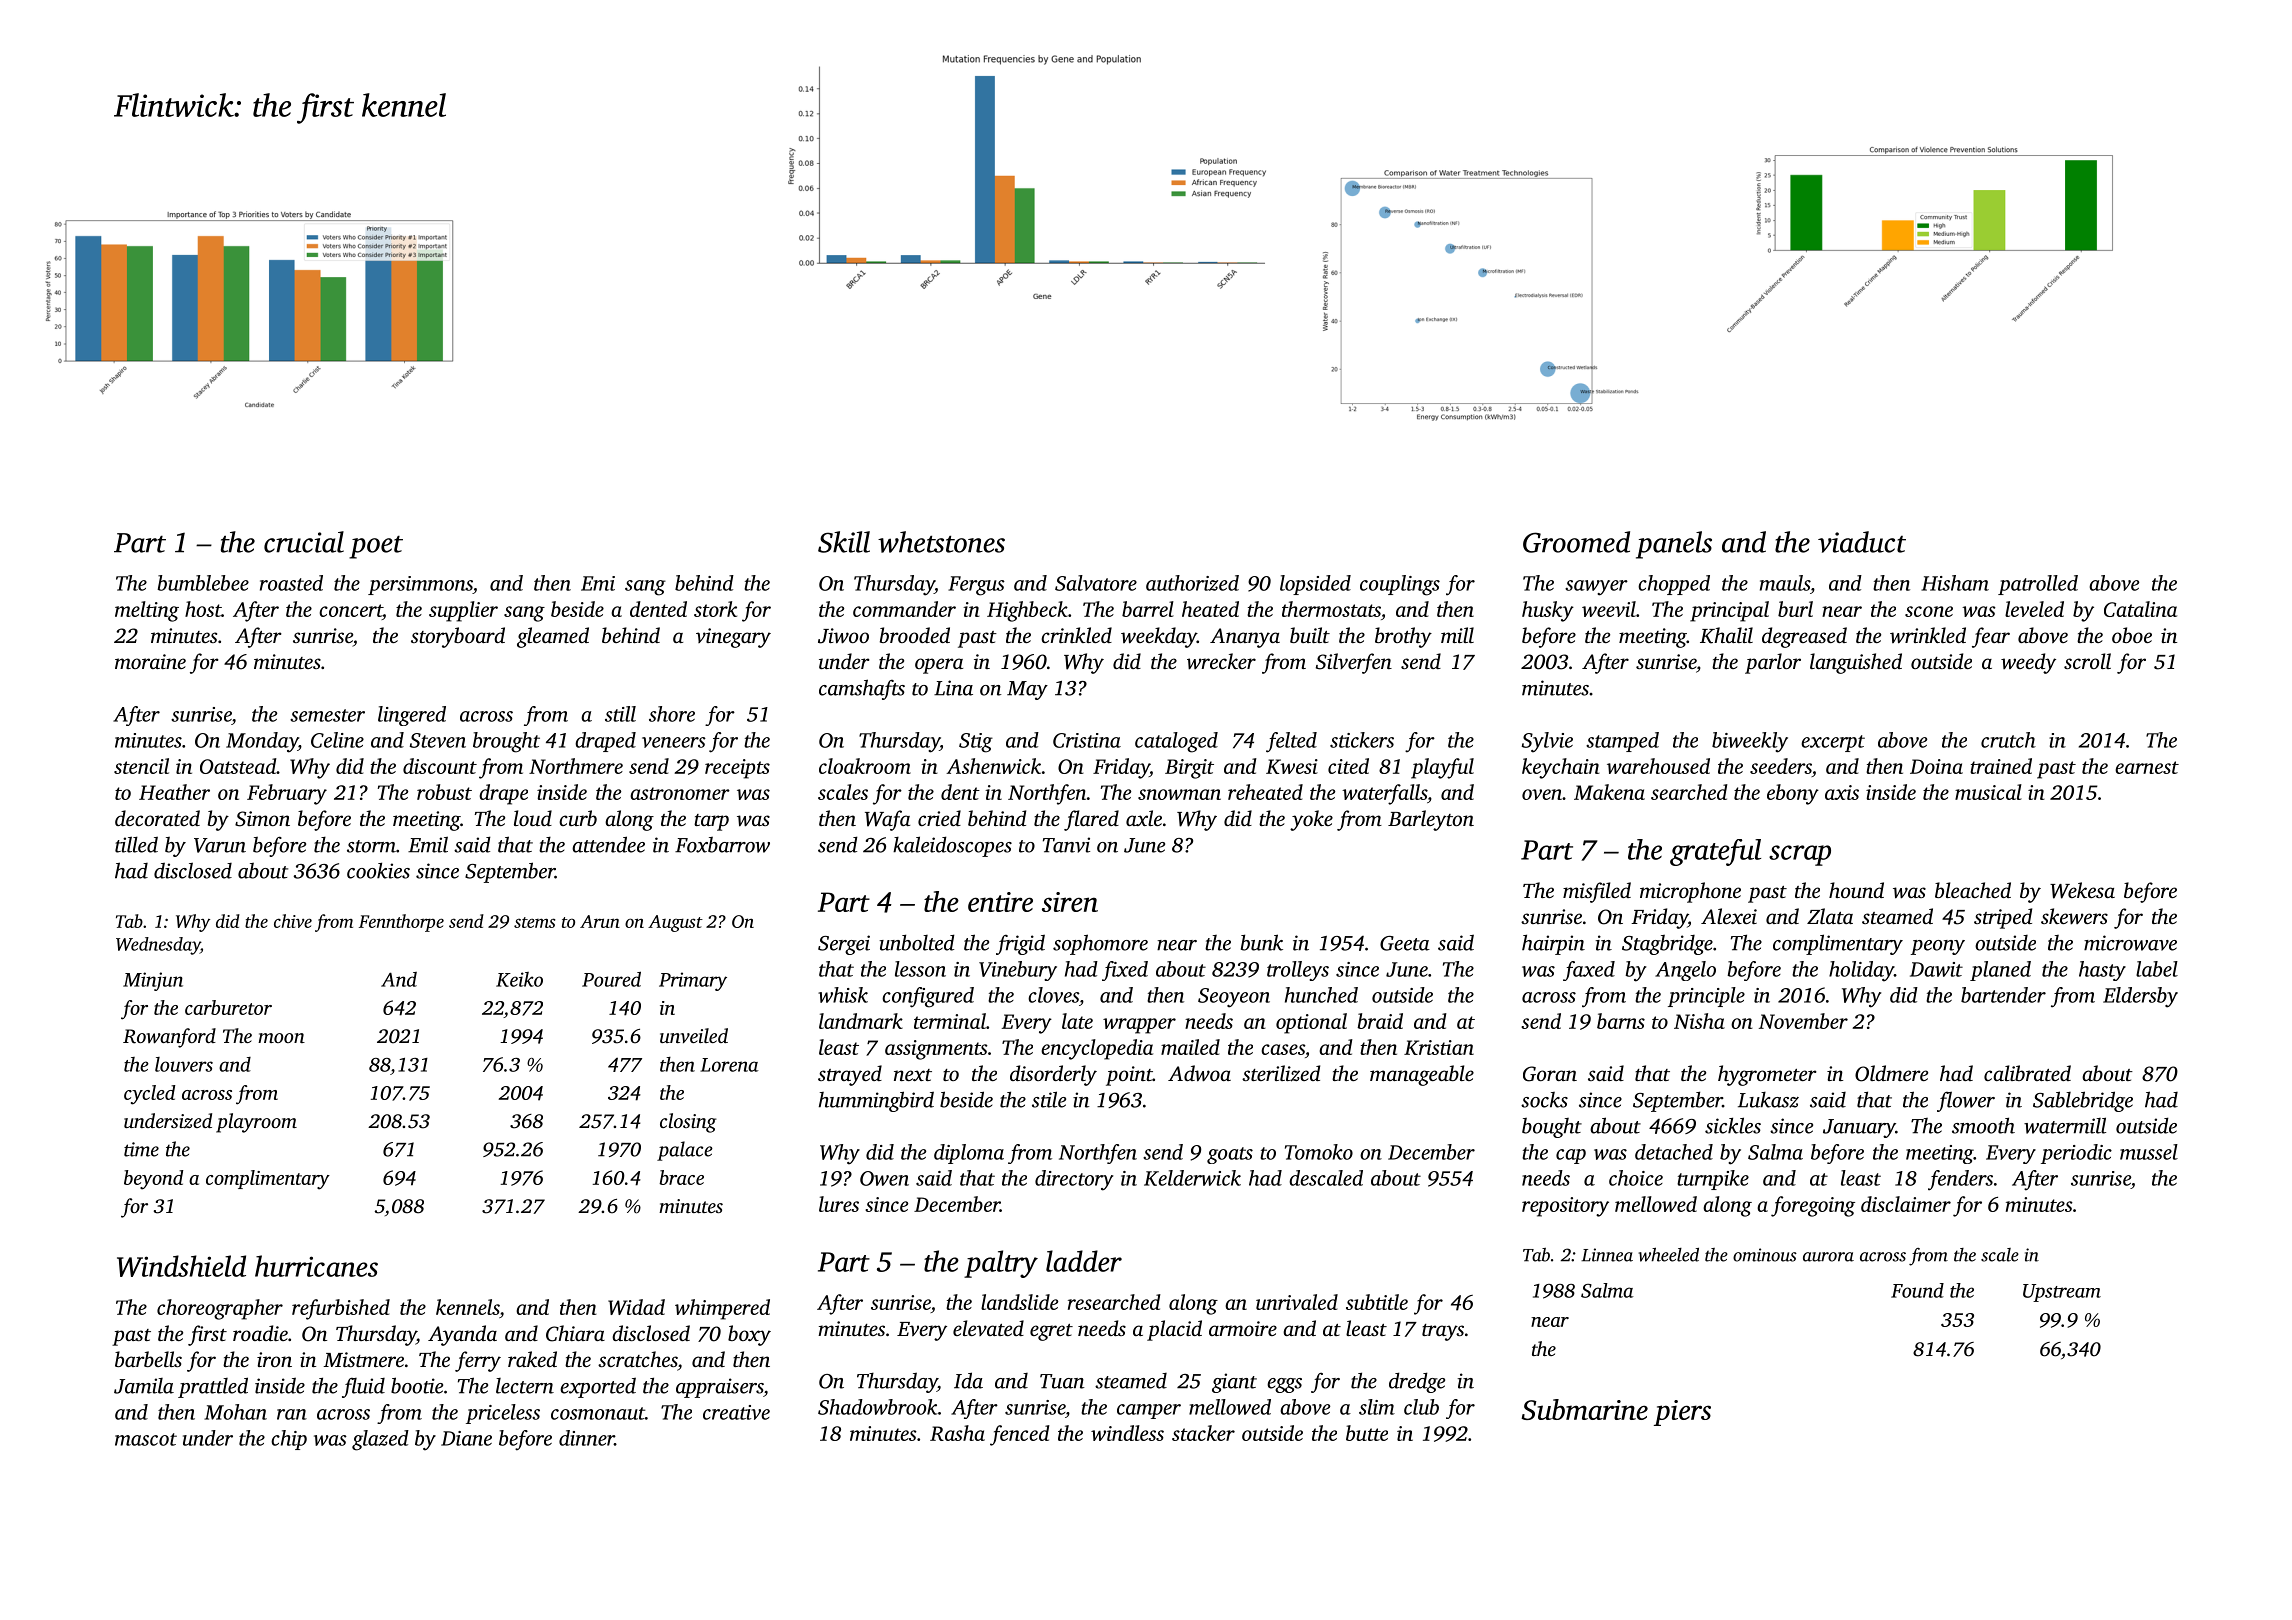 The image size is (2292, 1620). What do you see at coordinates (839, 1204) in the screenshot?
I see `lures` at bounding box center [839, 1204].
